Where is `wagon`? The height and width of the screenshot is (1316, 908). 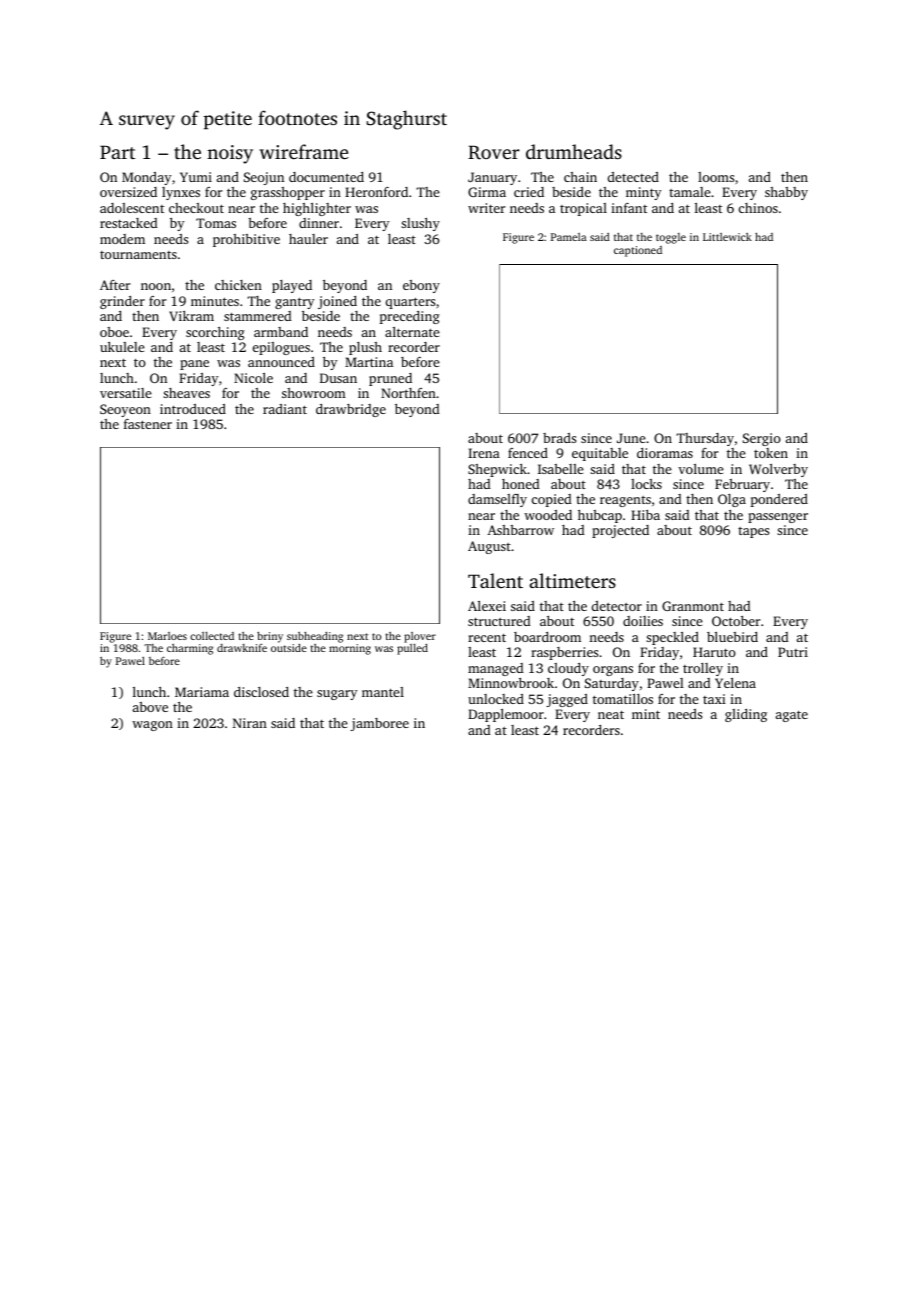
wagon is located at coordinates (152, 726).
